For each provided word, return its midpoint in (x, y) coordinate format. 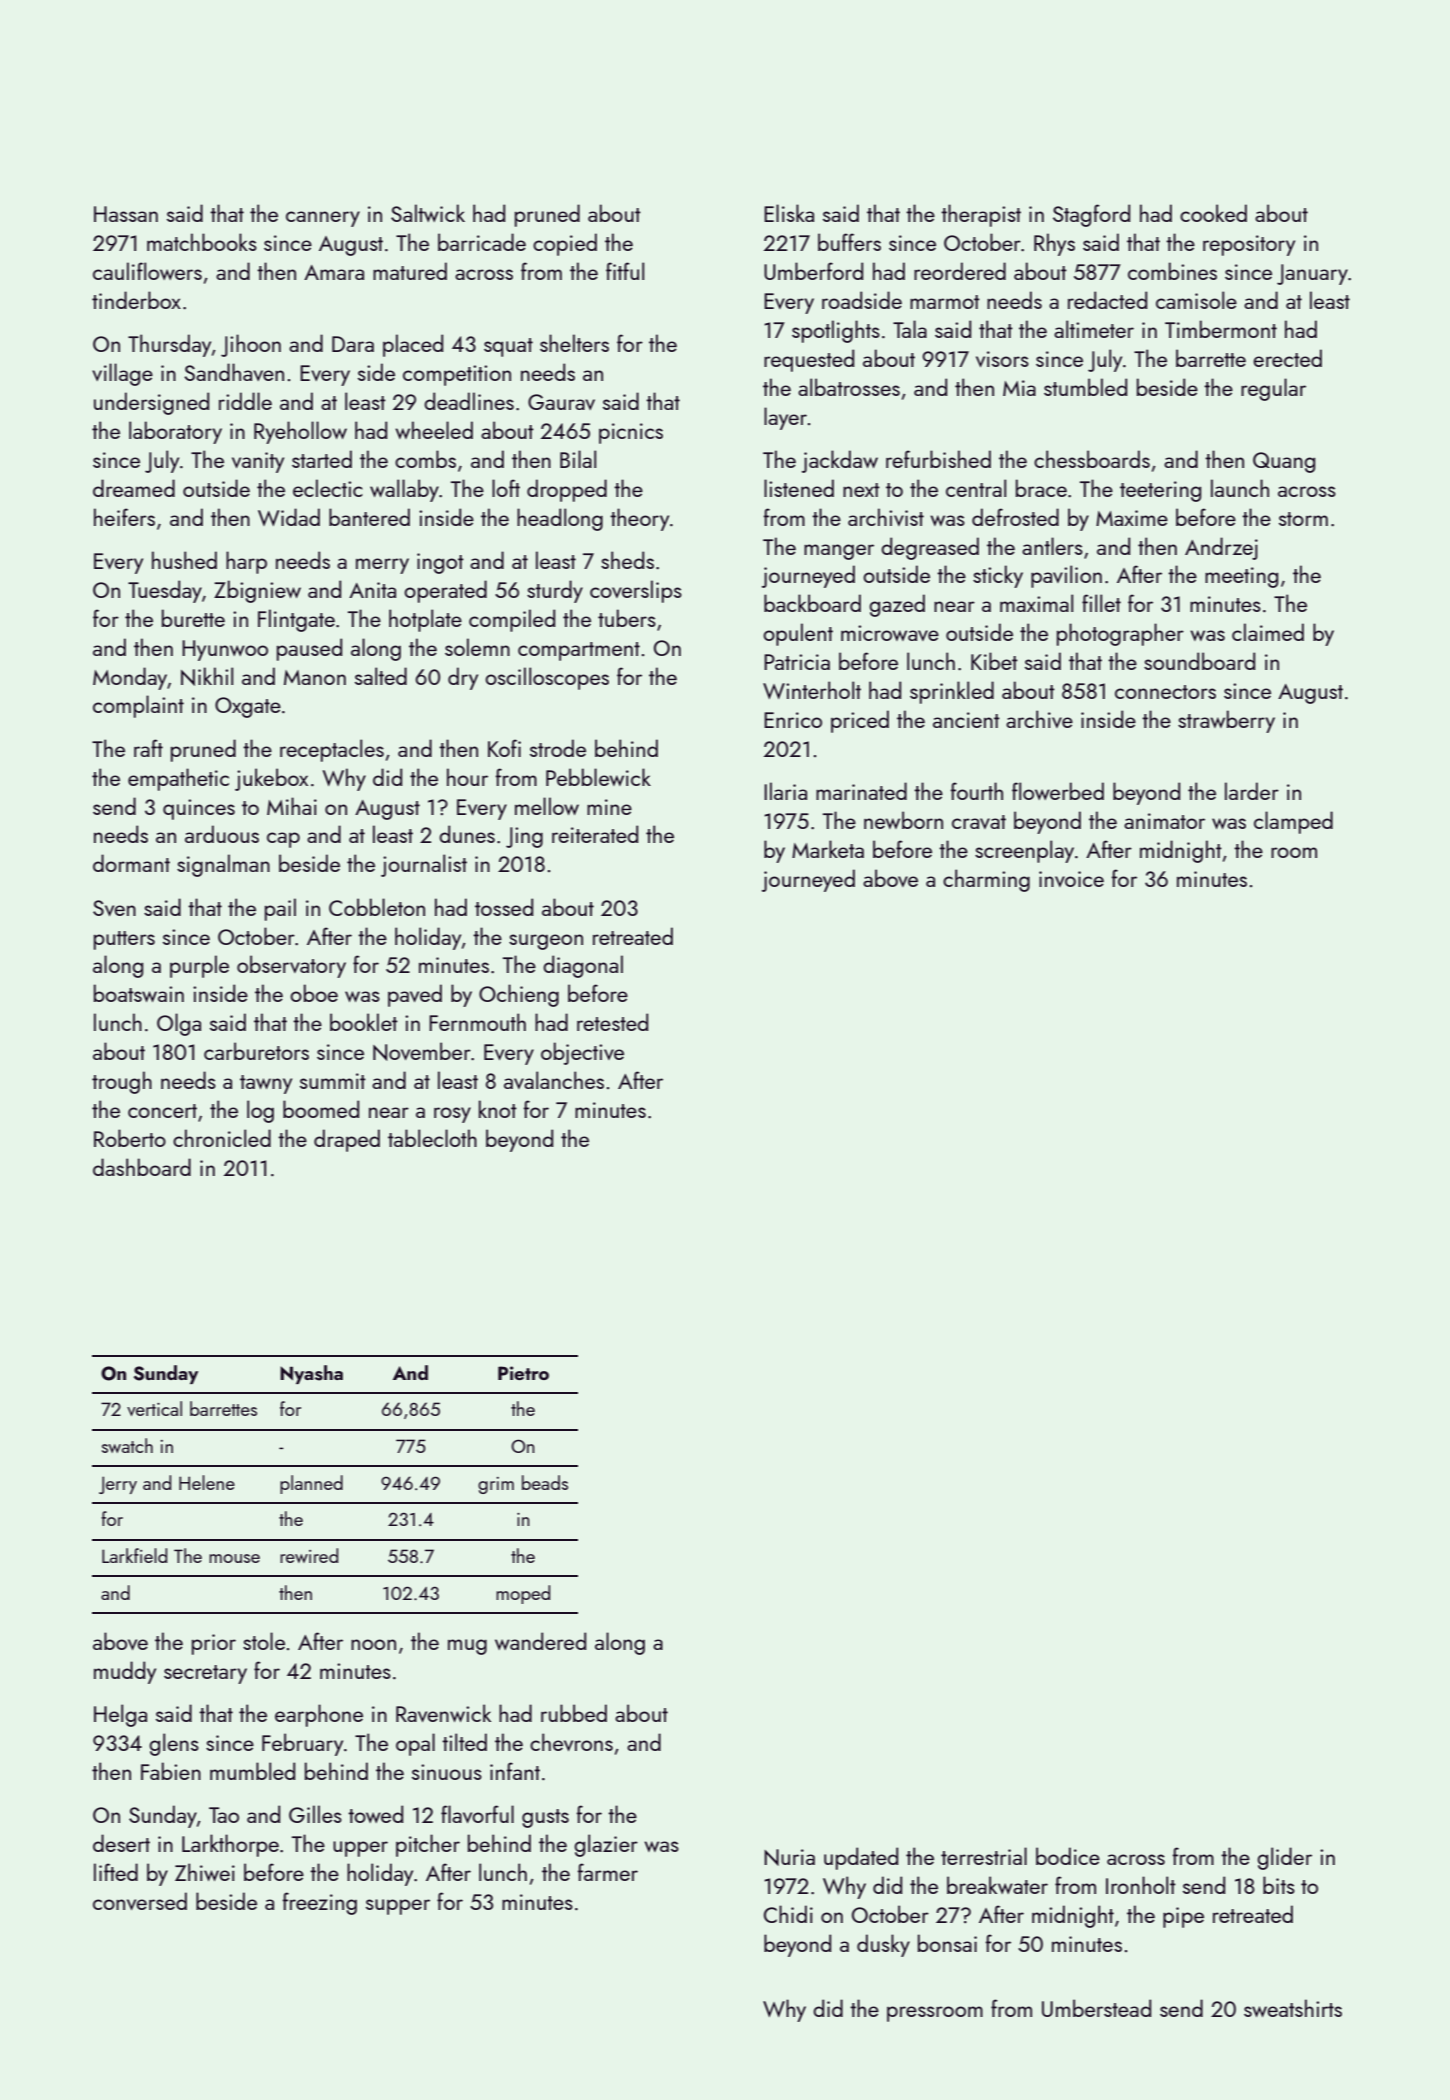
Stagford (1091, 215)
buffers (849, 242)
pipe (1183, 1917)
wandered (540, 1641)
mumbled (252, 1771)
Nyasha (311, 1374)
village (122, 374)
